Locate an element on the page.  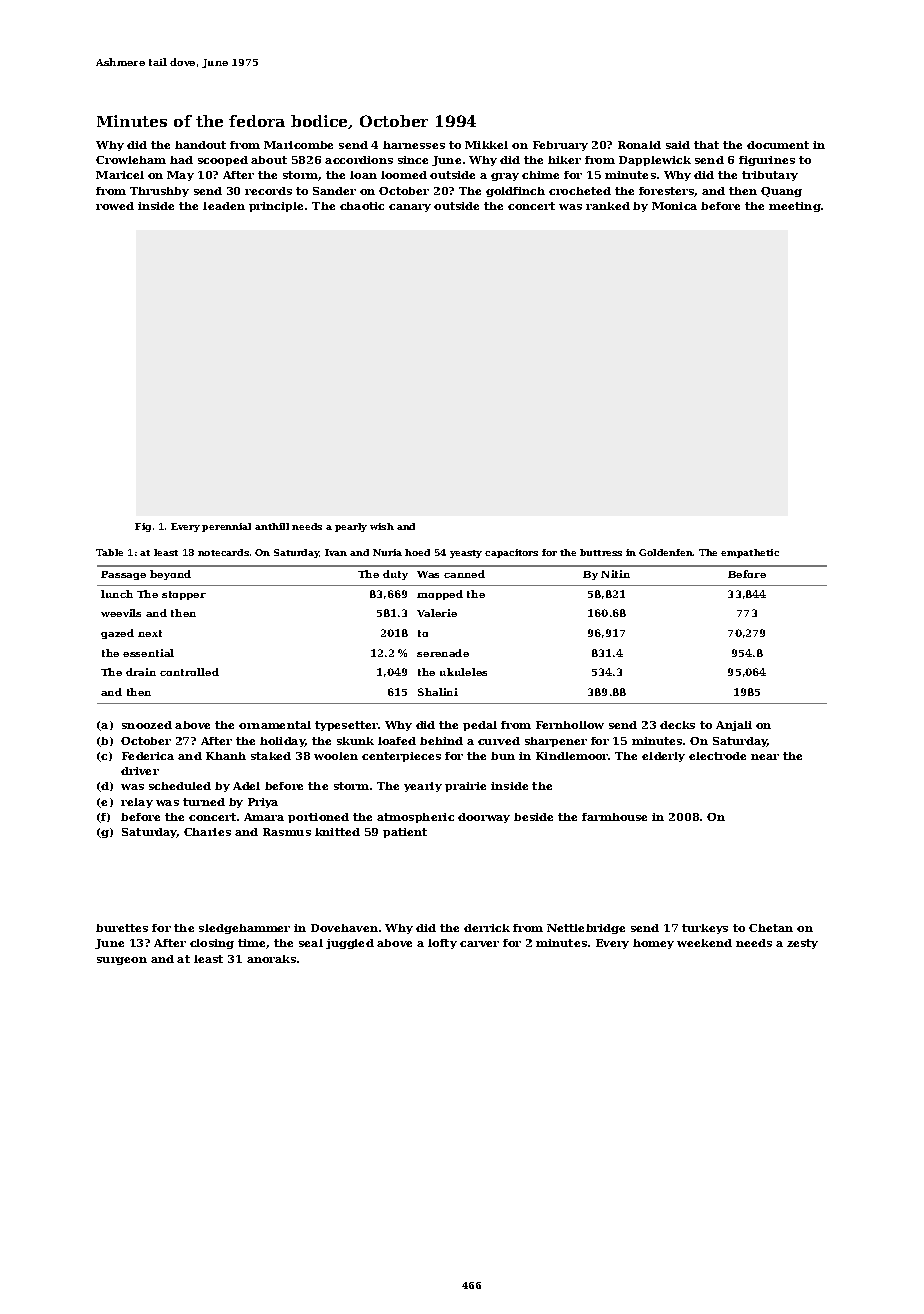
ukuleles is located at coordinates (463, 672).
